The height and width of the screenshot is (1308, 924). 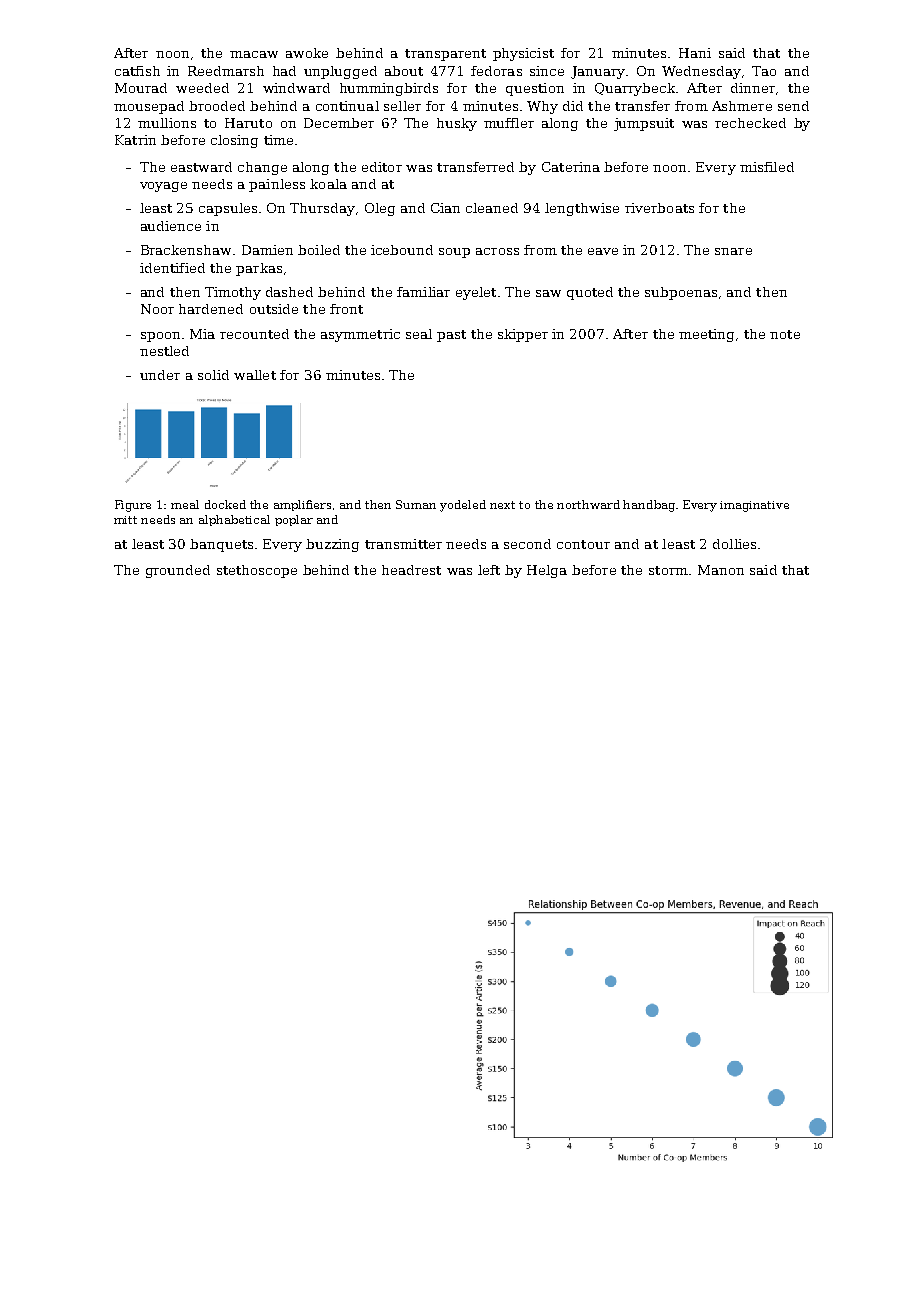 What do you see at coordinates (571, 167) in the screenshot?
I see `Caterina` at bounding box center [571, 167].
